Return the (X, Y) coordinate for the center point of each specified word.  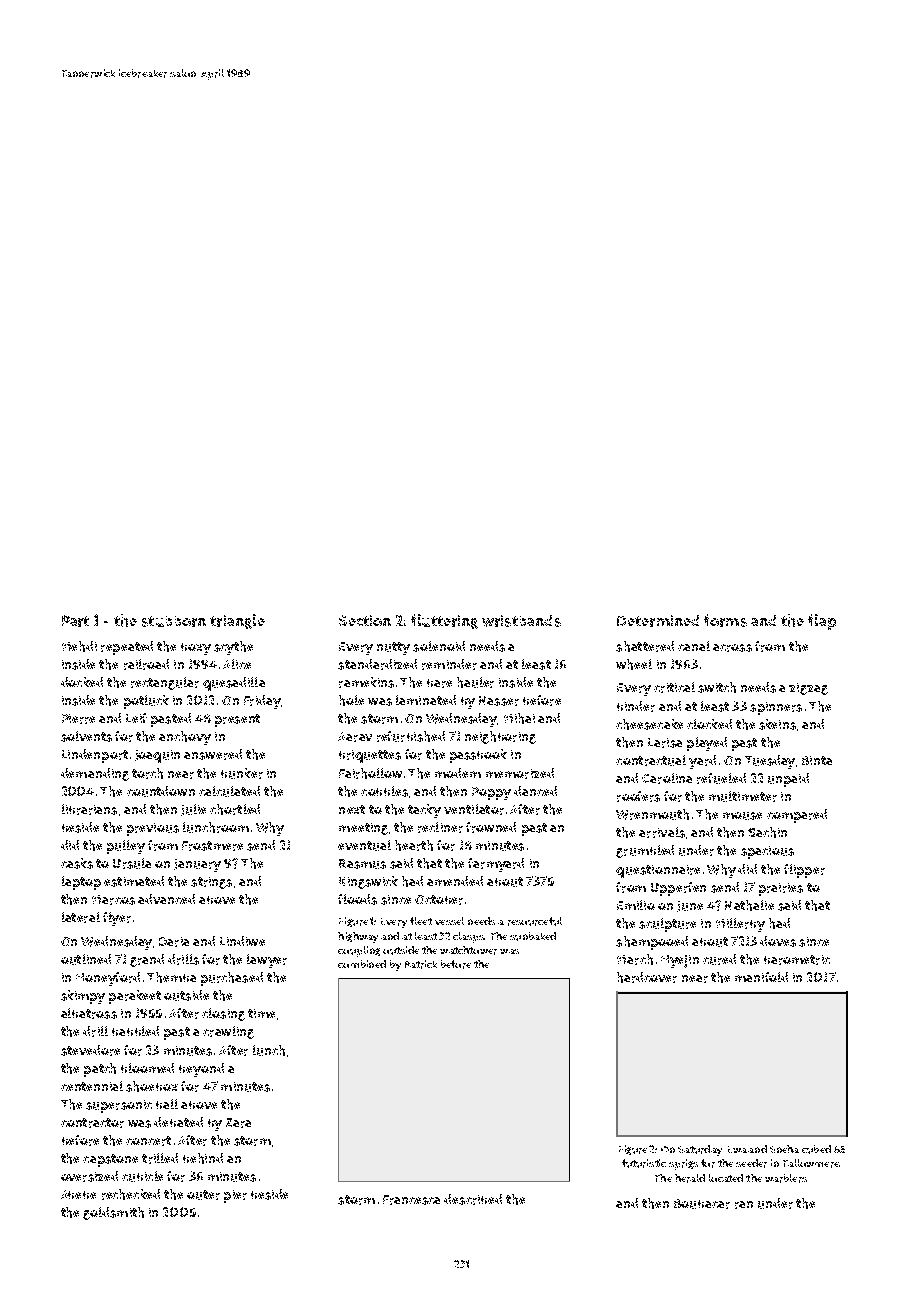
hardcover (647, 977)
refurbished (411, 736)
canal (694, 646)
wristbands (521, 621)
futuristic (644, 1163)
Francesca (411, 1200)
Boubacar (702, 1204)
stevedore (90, 1050)
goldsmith (113, 1213)
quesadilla (234, 684)
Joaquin (157, 756)
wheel (634, 664)
